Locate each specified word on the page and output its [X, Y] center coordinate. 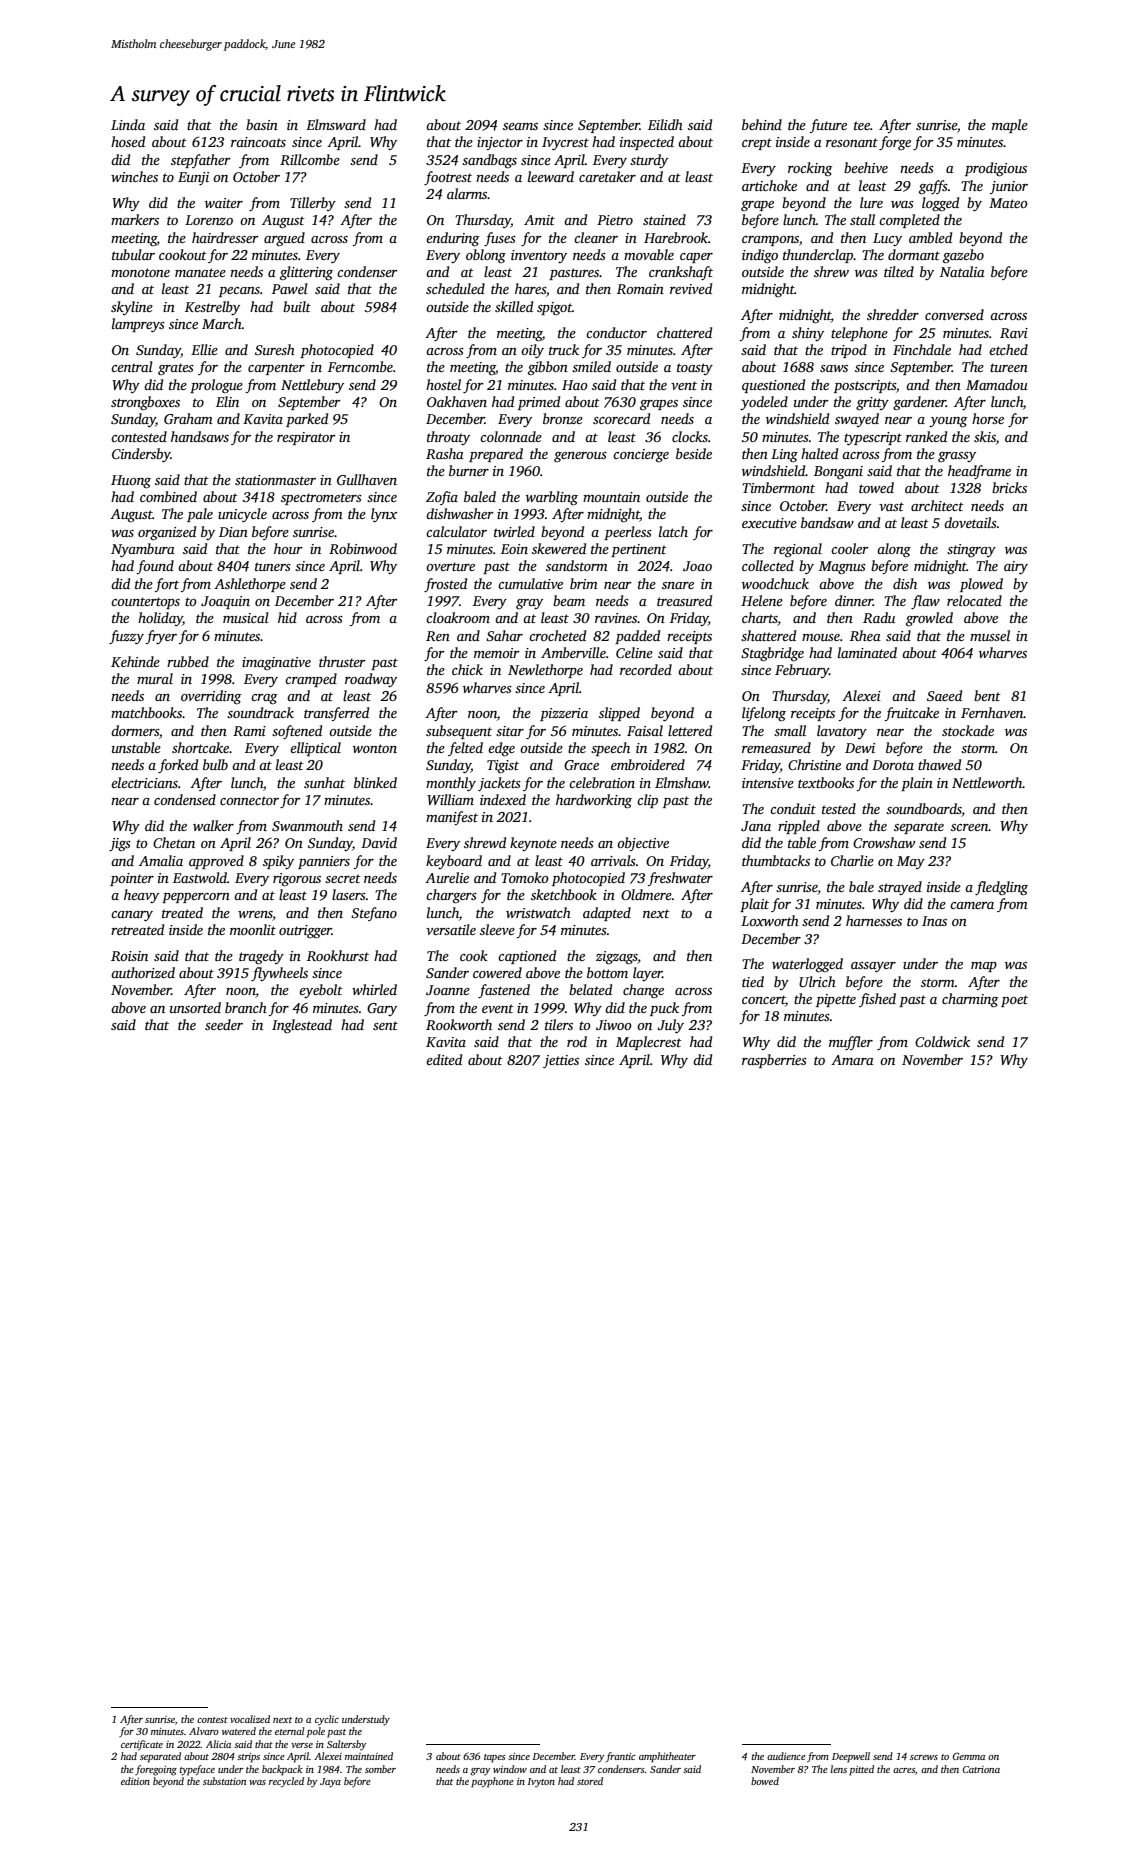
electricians [144, 782]
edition [135, 1781]
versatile [451, 929]
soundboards [924, 808]
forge [895, 143]
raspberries [774, 1061]
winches [134, 176]
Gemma [969, 1756]
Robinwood [363, 548]
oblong [486, 256]
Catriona [981, 1769]
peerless [628, 533]
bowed [765, 1781]
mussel [990, 635]
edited [444, 1059]
